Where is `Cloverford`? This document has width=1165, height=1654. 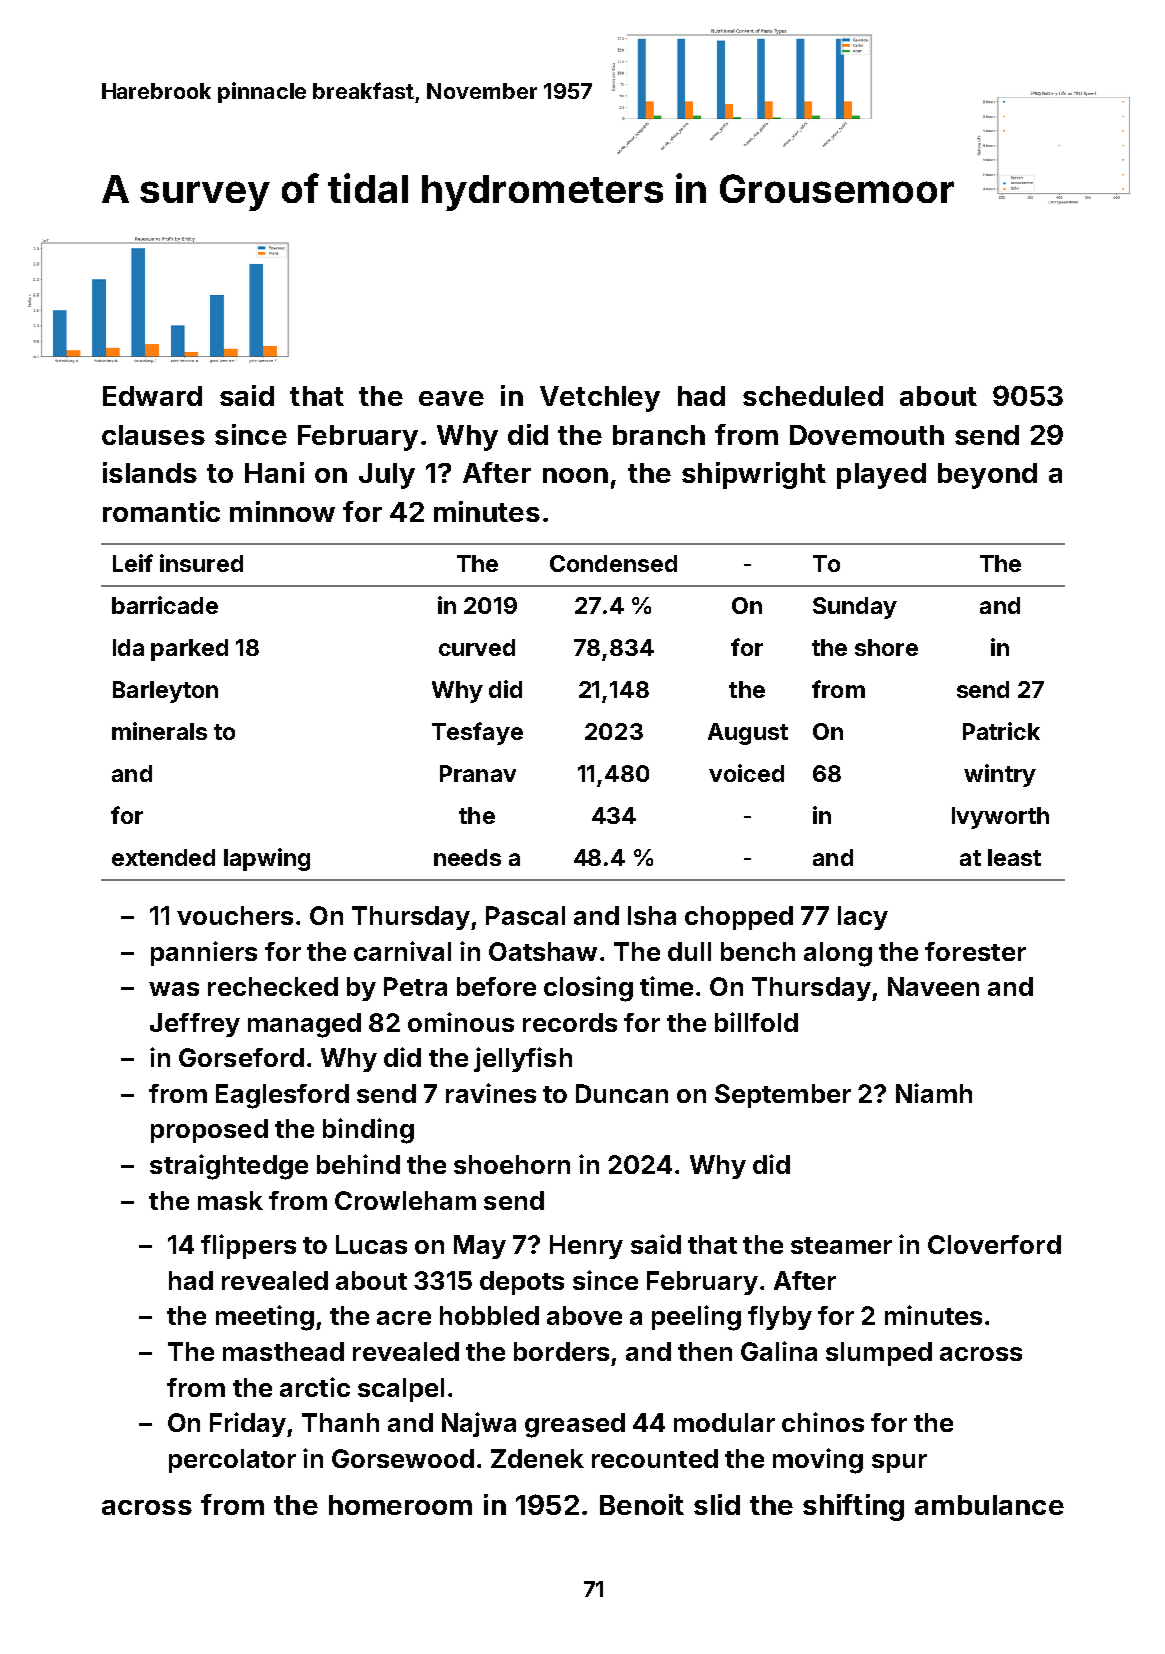
Cloverford is located at coordinates (994, 1244).
